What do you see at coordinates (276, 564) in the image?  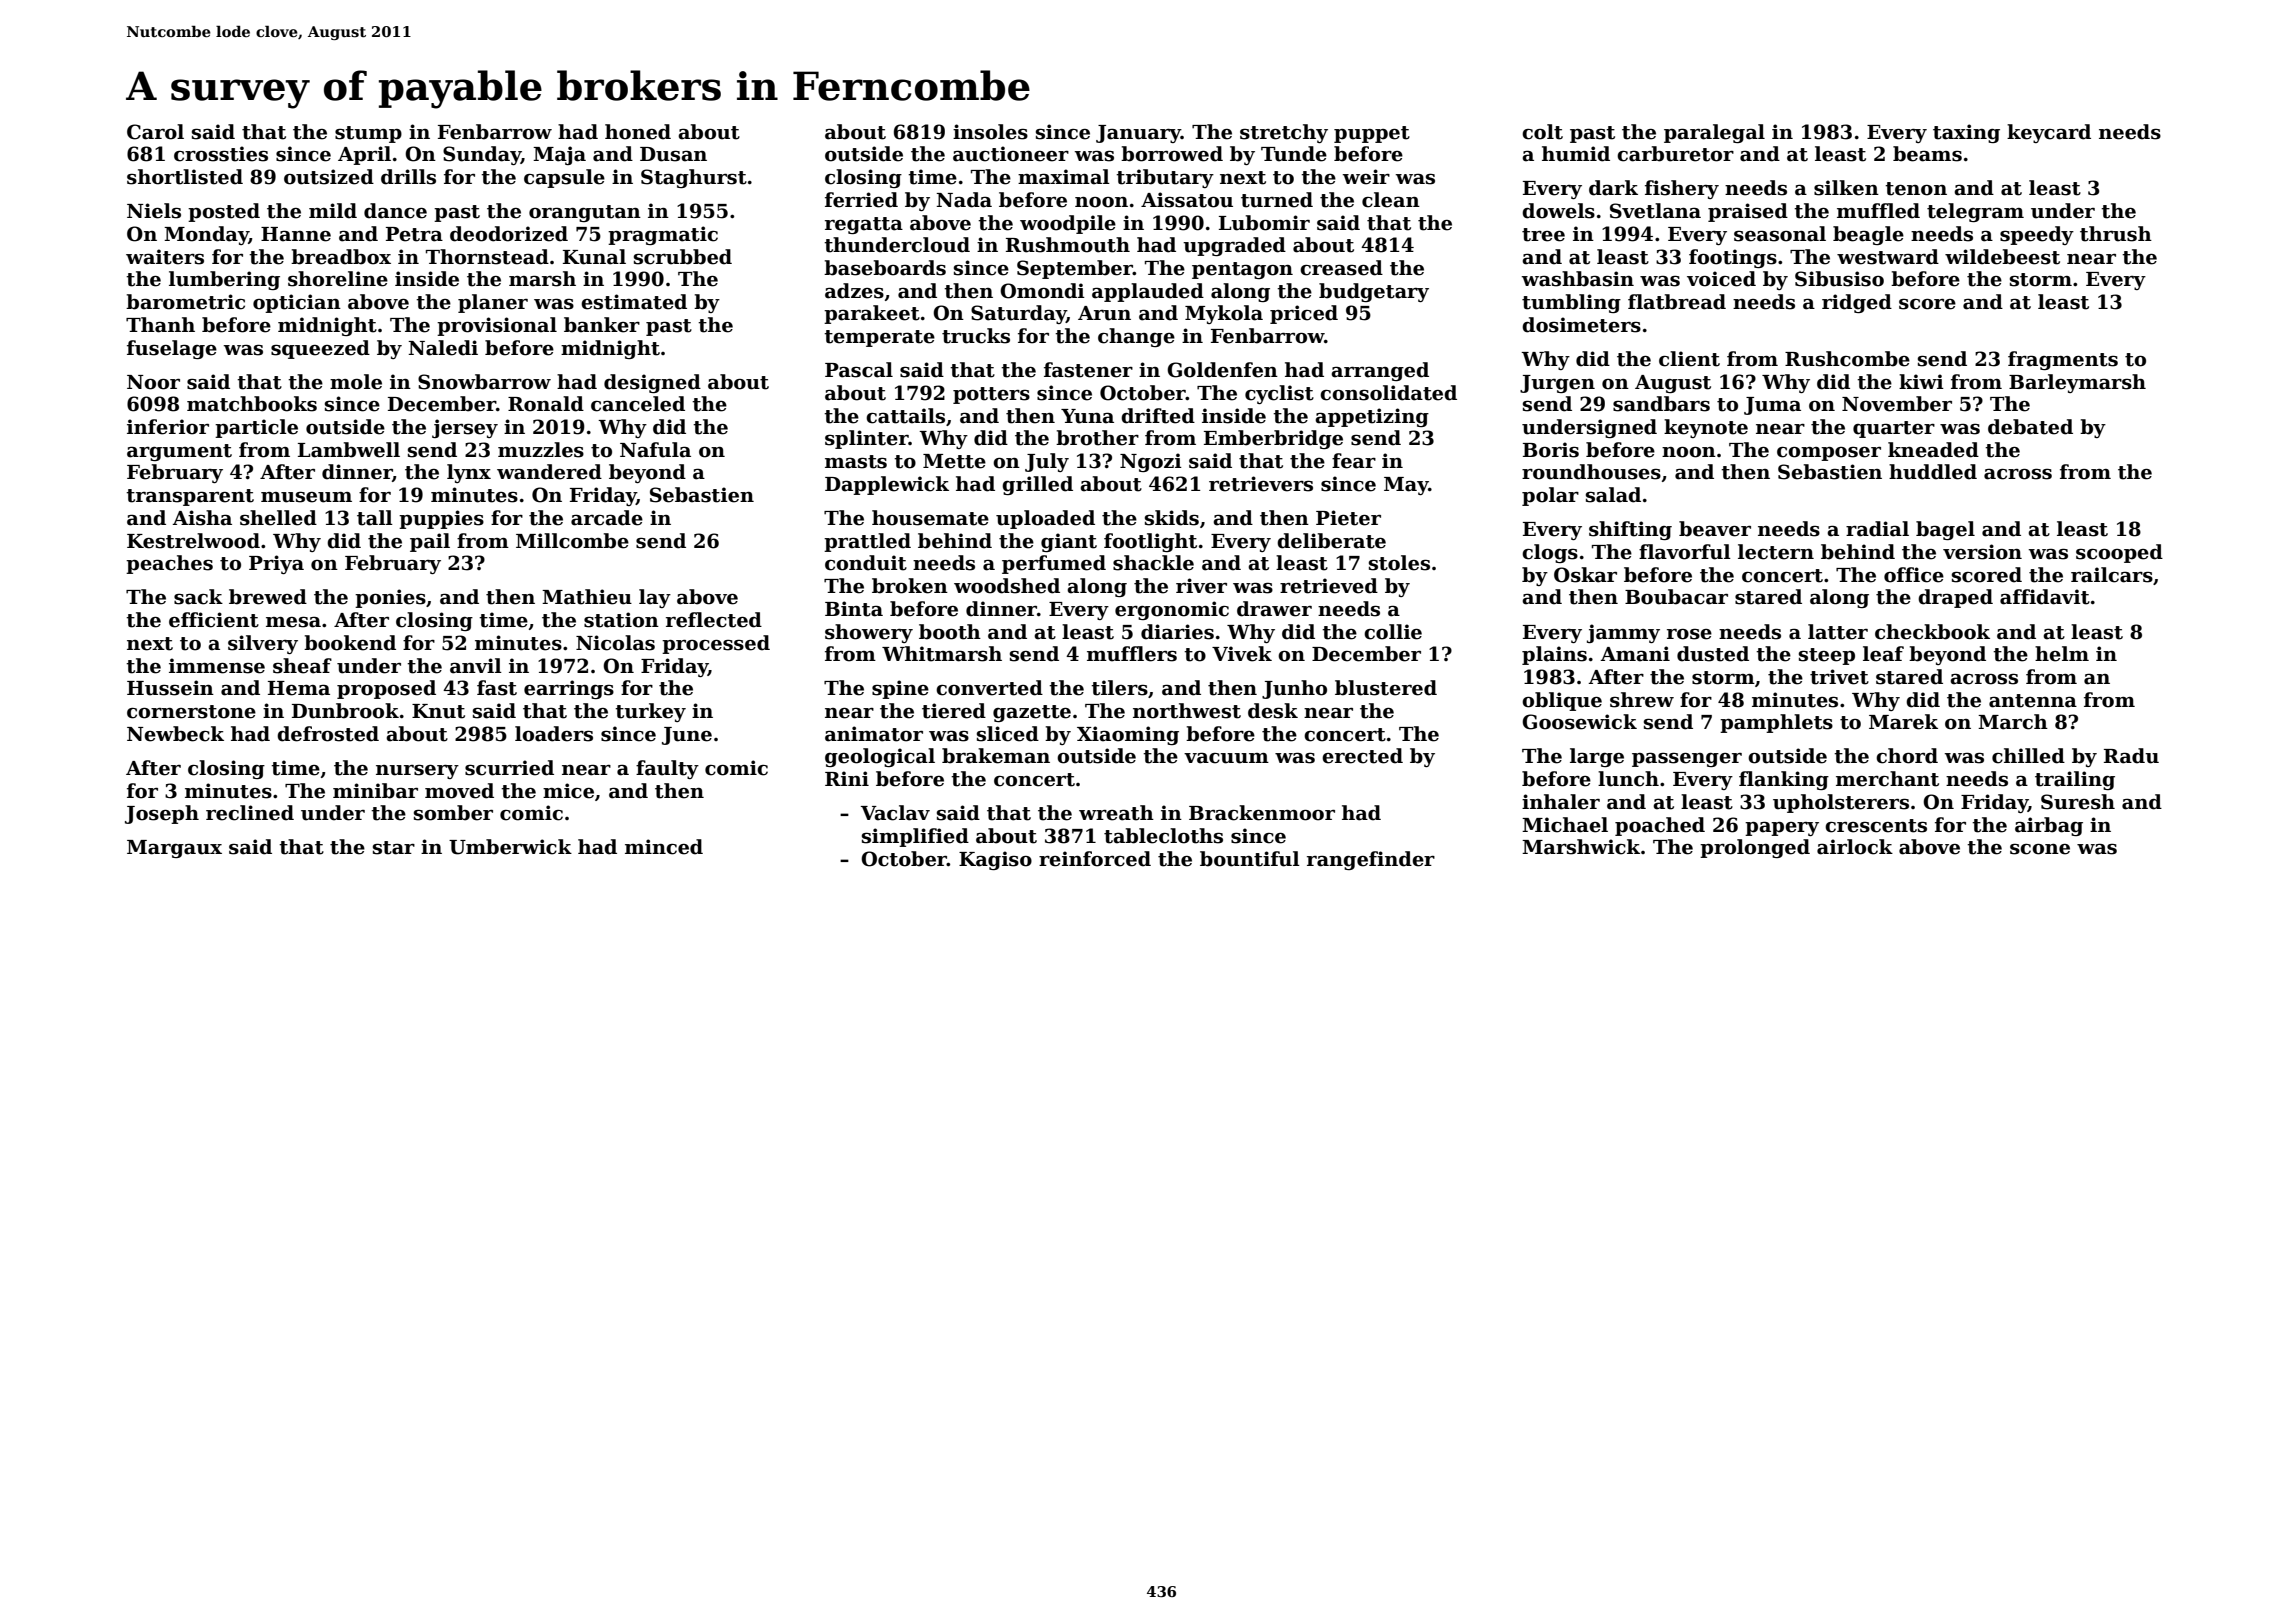 I see `Priya` at bounding box center [276, 564].
